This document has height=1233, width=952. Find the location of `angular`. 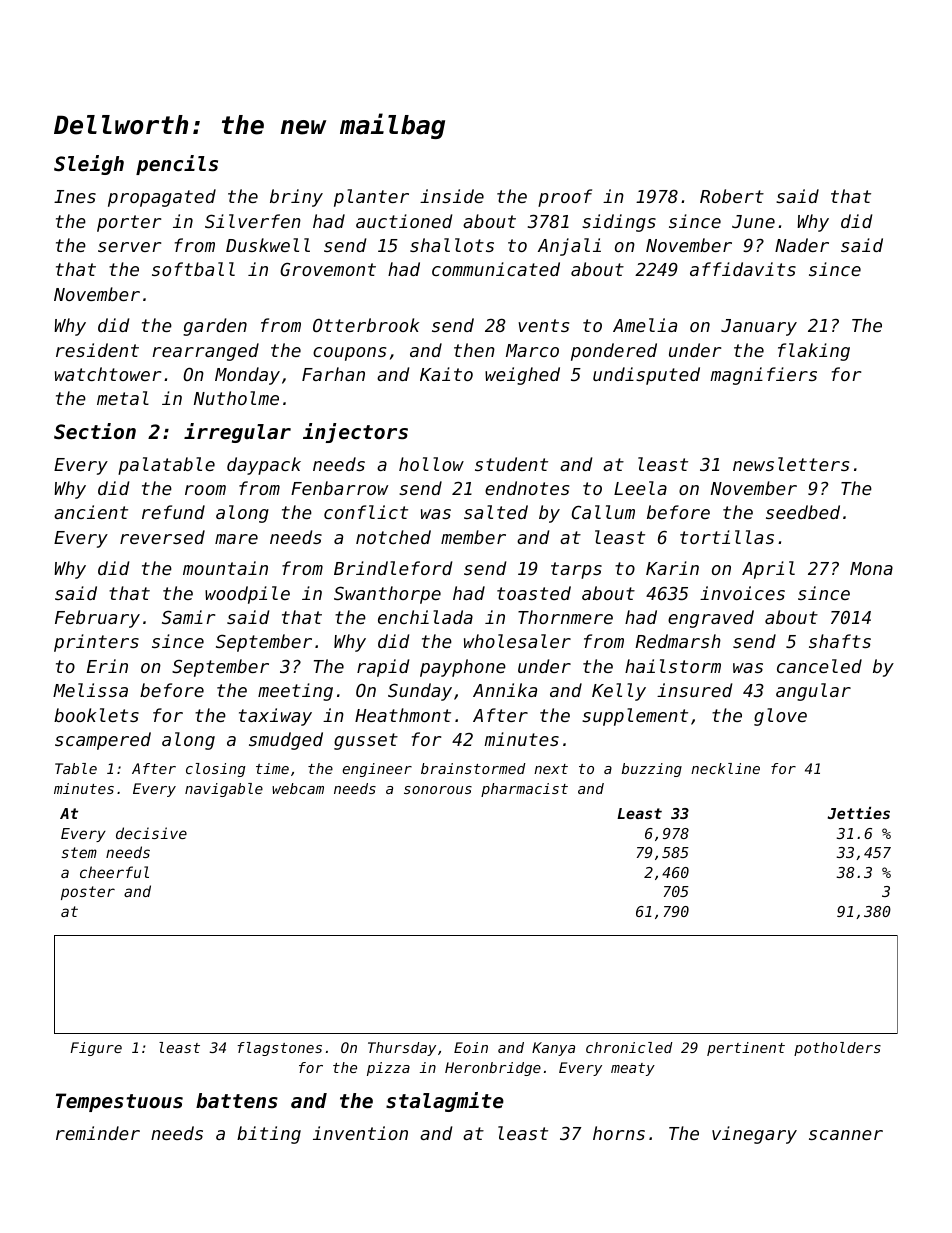

angular is located at coordinates (813, 692).
